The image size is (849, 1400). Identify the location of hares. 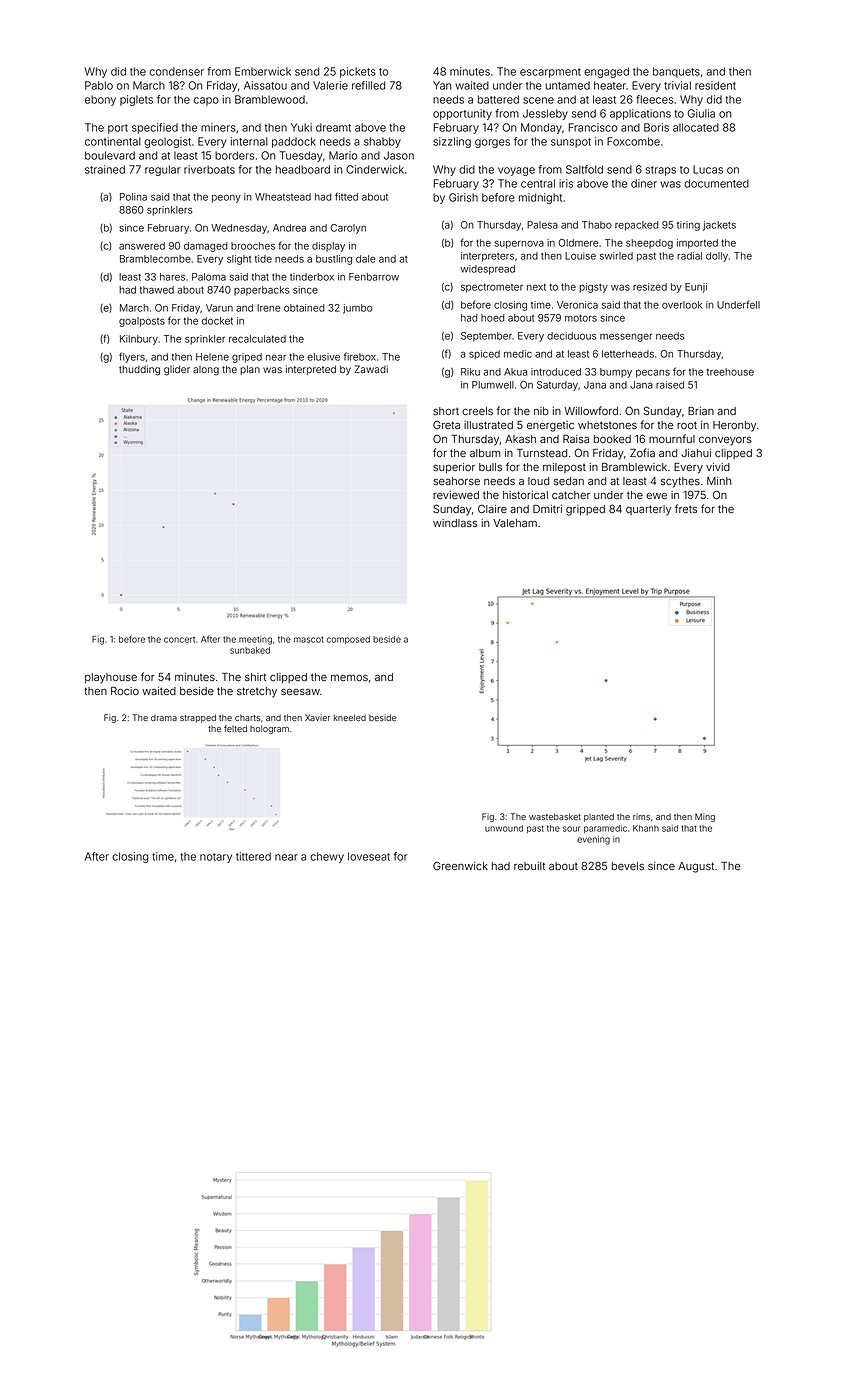
(172, 277).
